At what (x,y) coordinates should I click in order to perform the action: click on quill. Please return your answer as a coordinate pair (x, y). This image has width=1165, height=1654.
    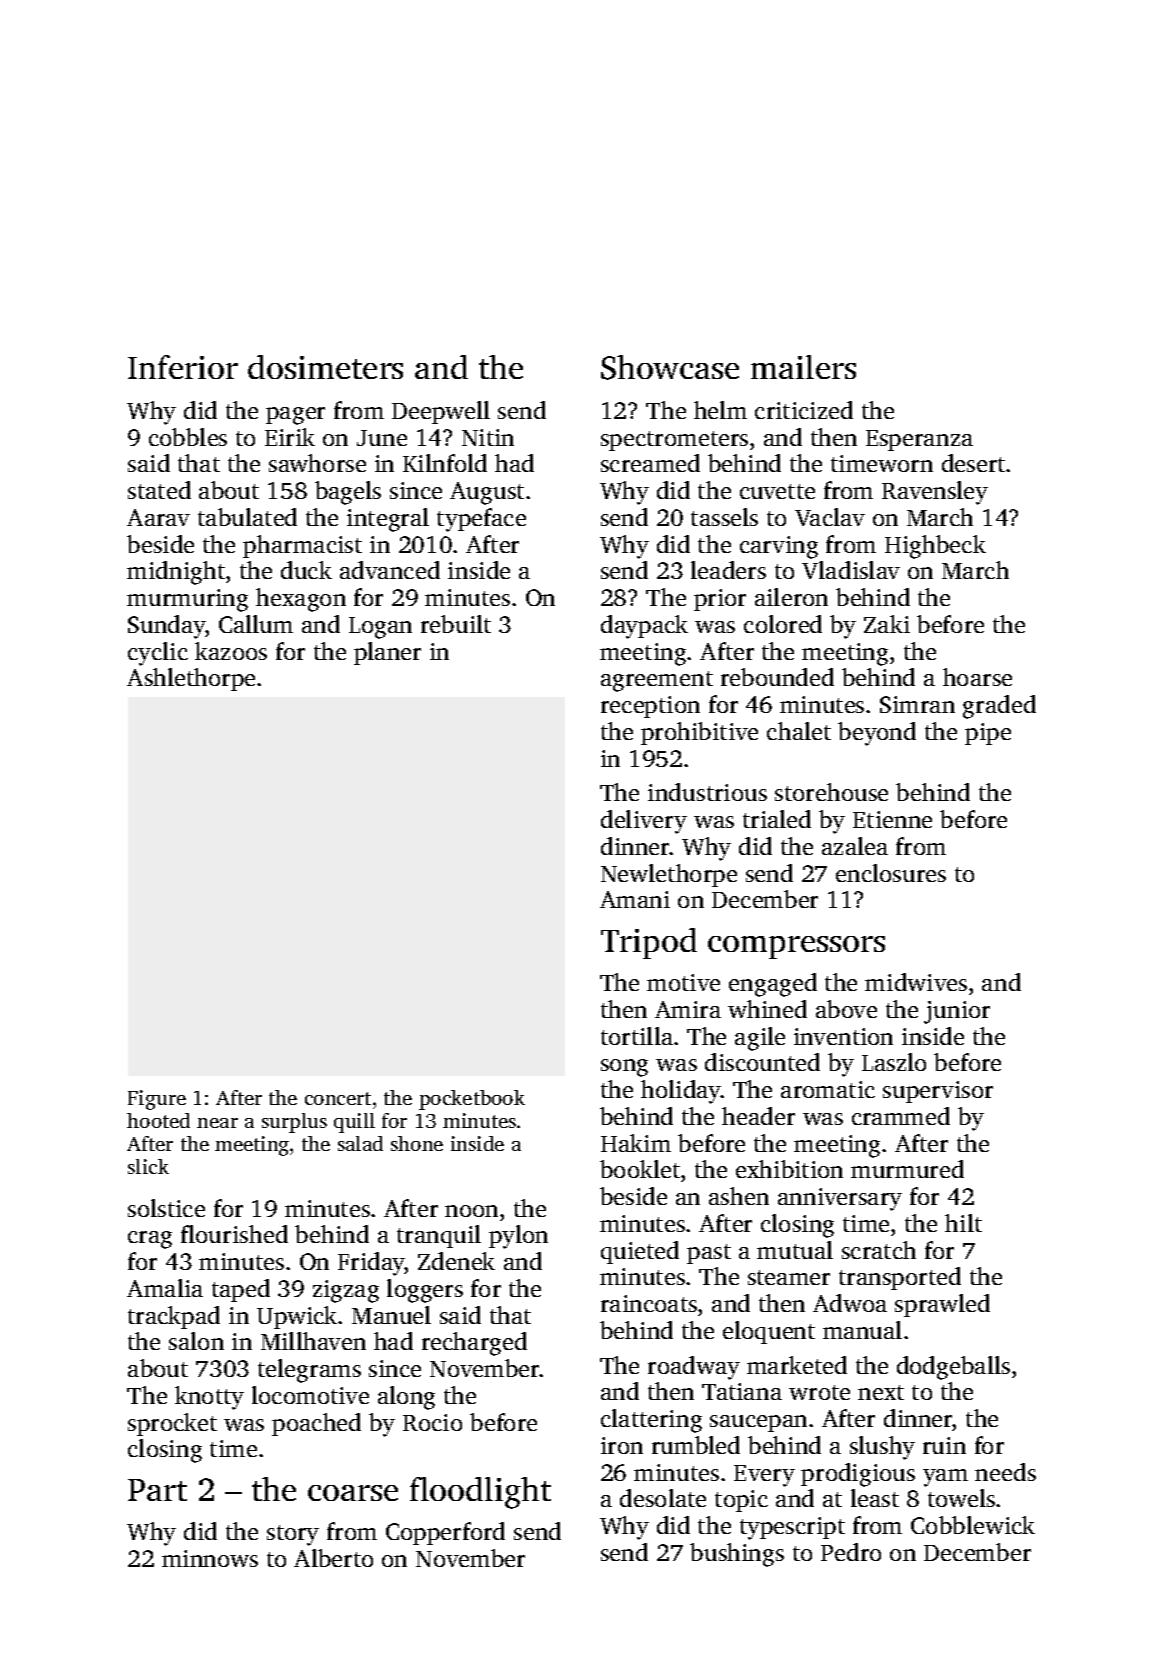
    Looking at the image, I should click on (354, 1123).
